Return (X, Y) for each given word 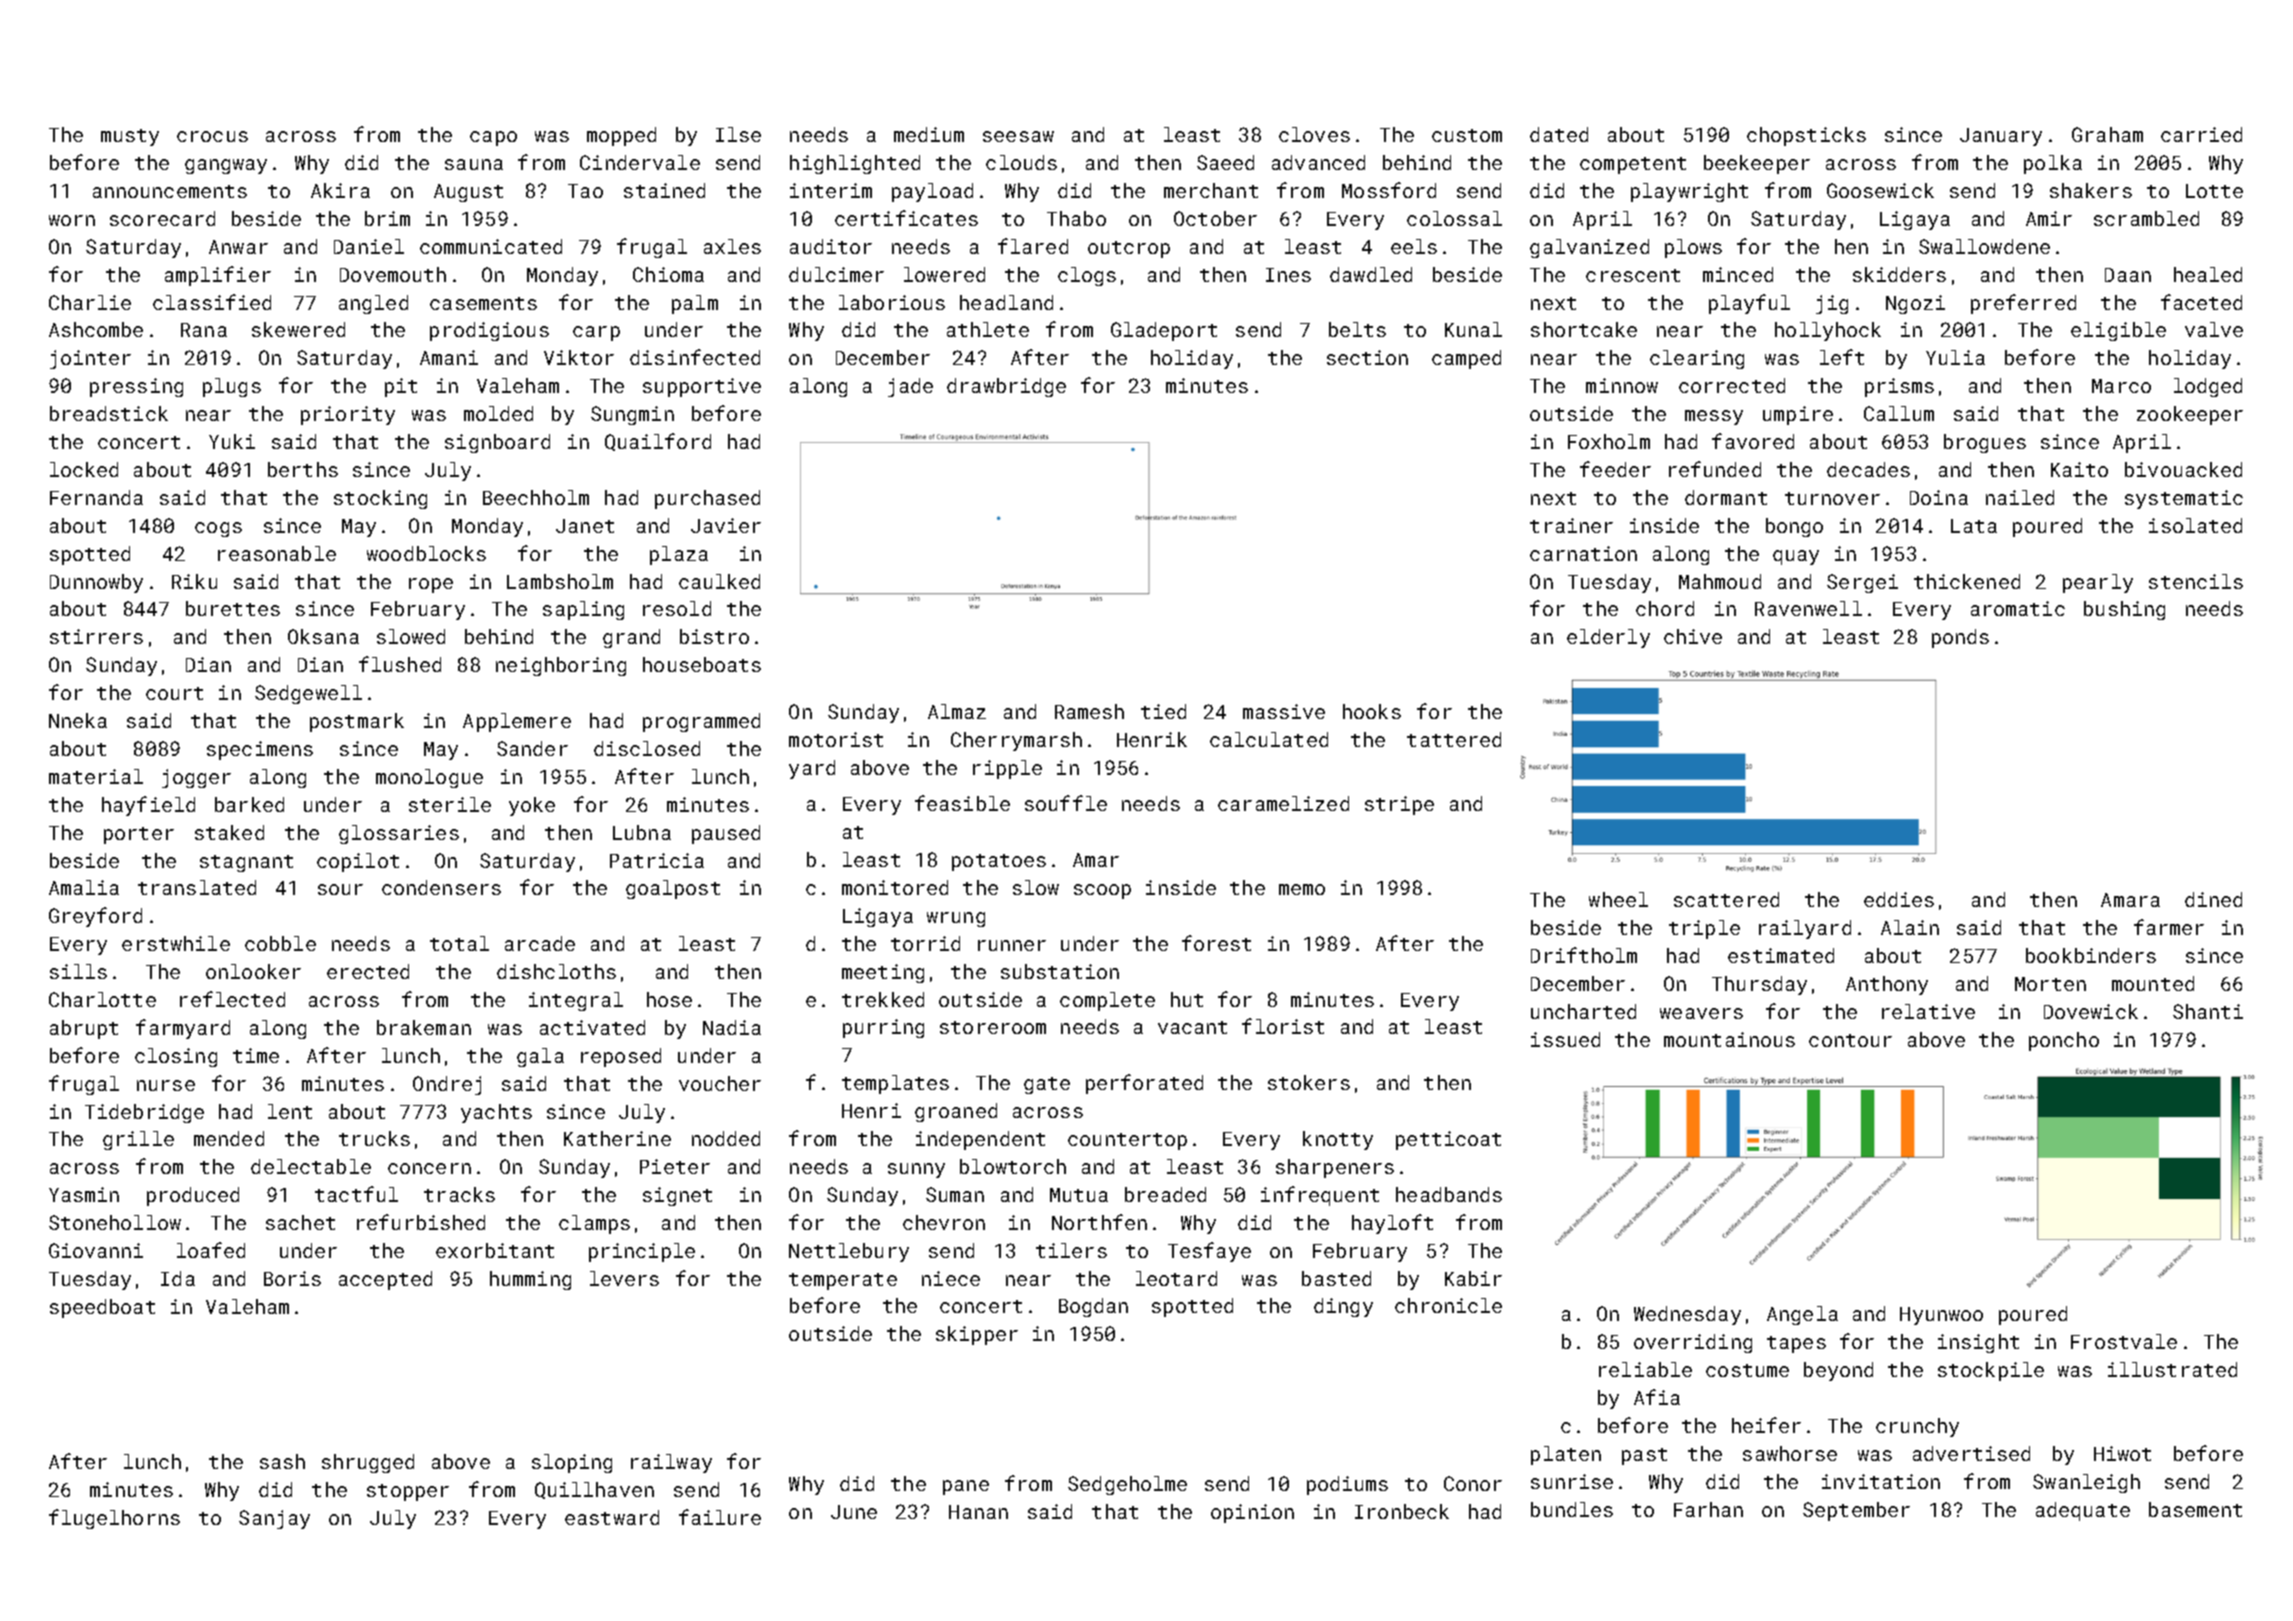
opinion (1252, 1513)
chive (1693, 636)
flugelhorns (114, 1519)
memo (1302, 889)
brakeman (424, 1027)
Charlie (90, 302)
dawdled (1371, 274)
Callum (1899, 413)
